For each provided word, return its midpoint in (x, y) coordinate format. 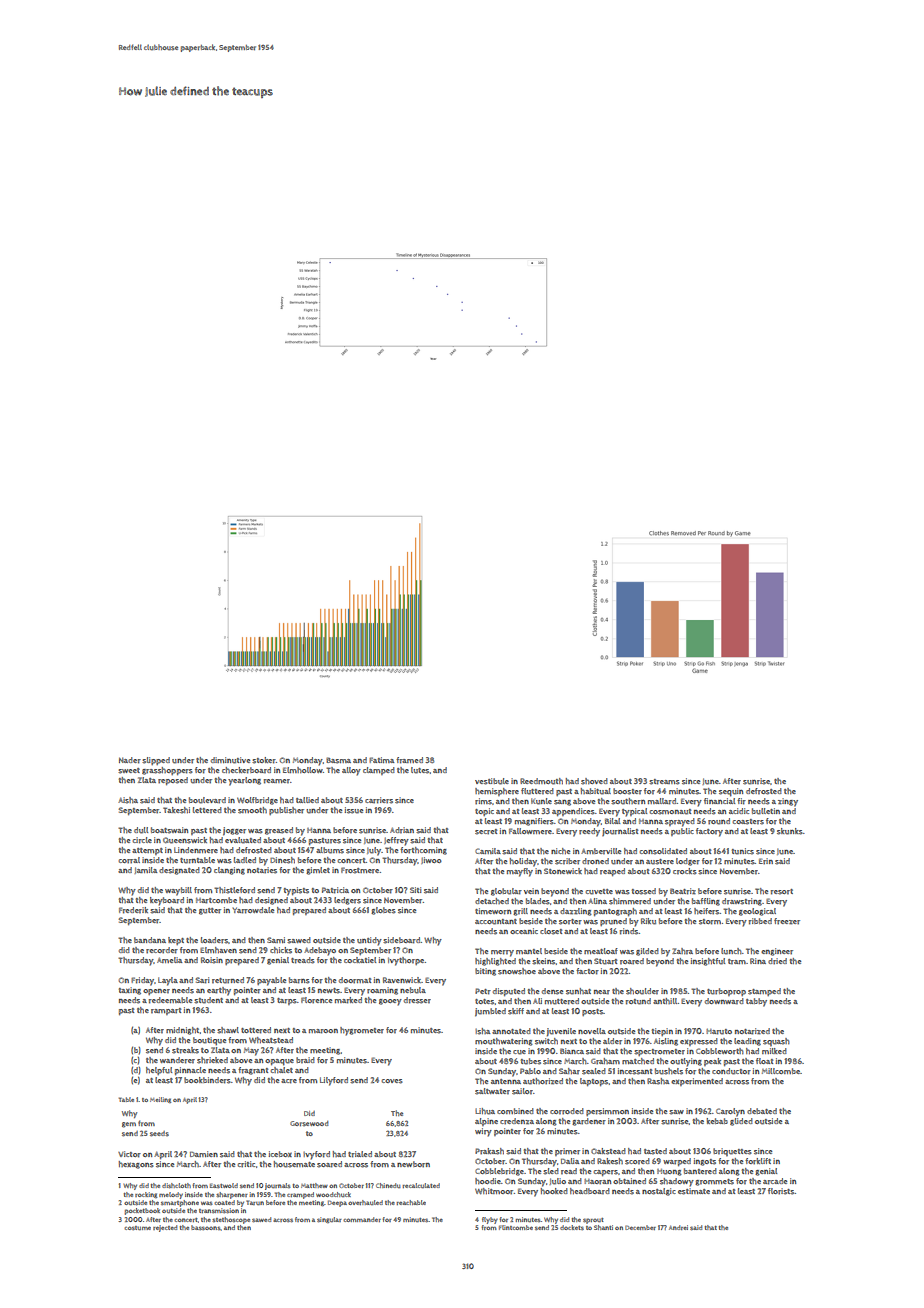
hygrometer (362, 1031)
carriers (379, 800)
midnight (183, 1031)
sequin (731, 792)
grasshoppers (167, 771)
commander (362, 1219)
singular (329, 1220)
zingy (788, 802)
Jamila (145, 870)
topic (484, 812)
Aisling (666, 1042)
